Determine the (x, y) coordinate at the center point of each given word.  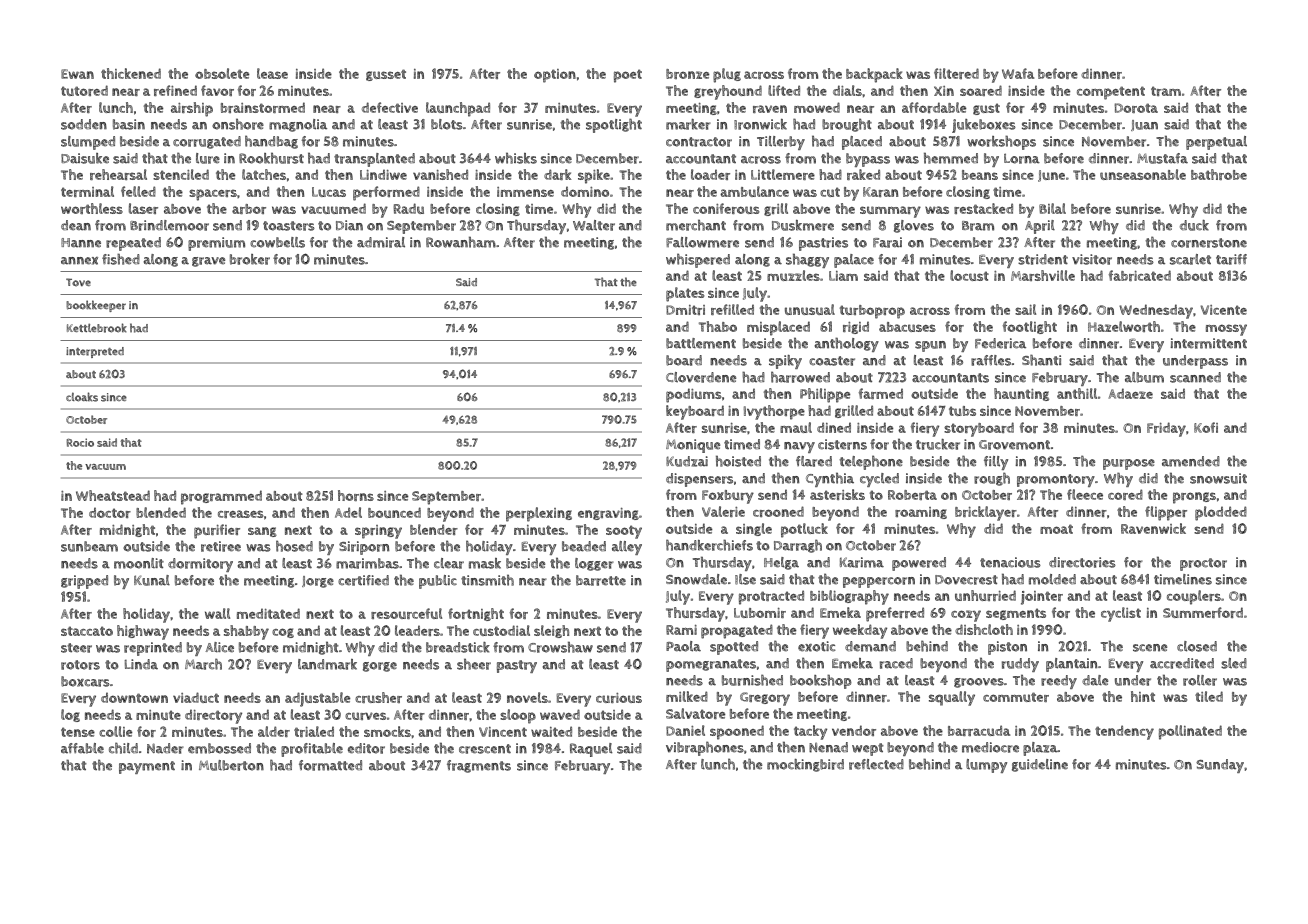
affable (82, 748)
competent (1111, 93)
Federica (1000, 343)
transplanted (374, 160)
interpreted (95, 352)
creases (240, 514)
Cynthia (830, 479)
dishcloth (984, 629)
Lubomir (760, 613)
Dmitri (685, 310)
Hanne (81, 243)
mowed (817, 107)
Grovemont (1014, 445)
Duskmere (803, 225)
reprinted (153, 649)
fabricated (1140, 275)
